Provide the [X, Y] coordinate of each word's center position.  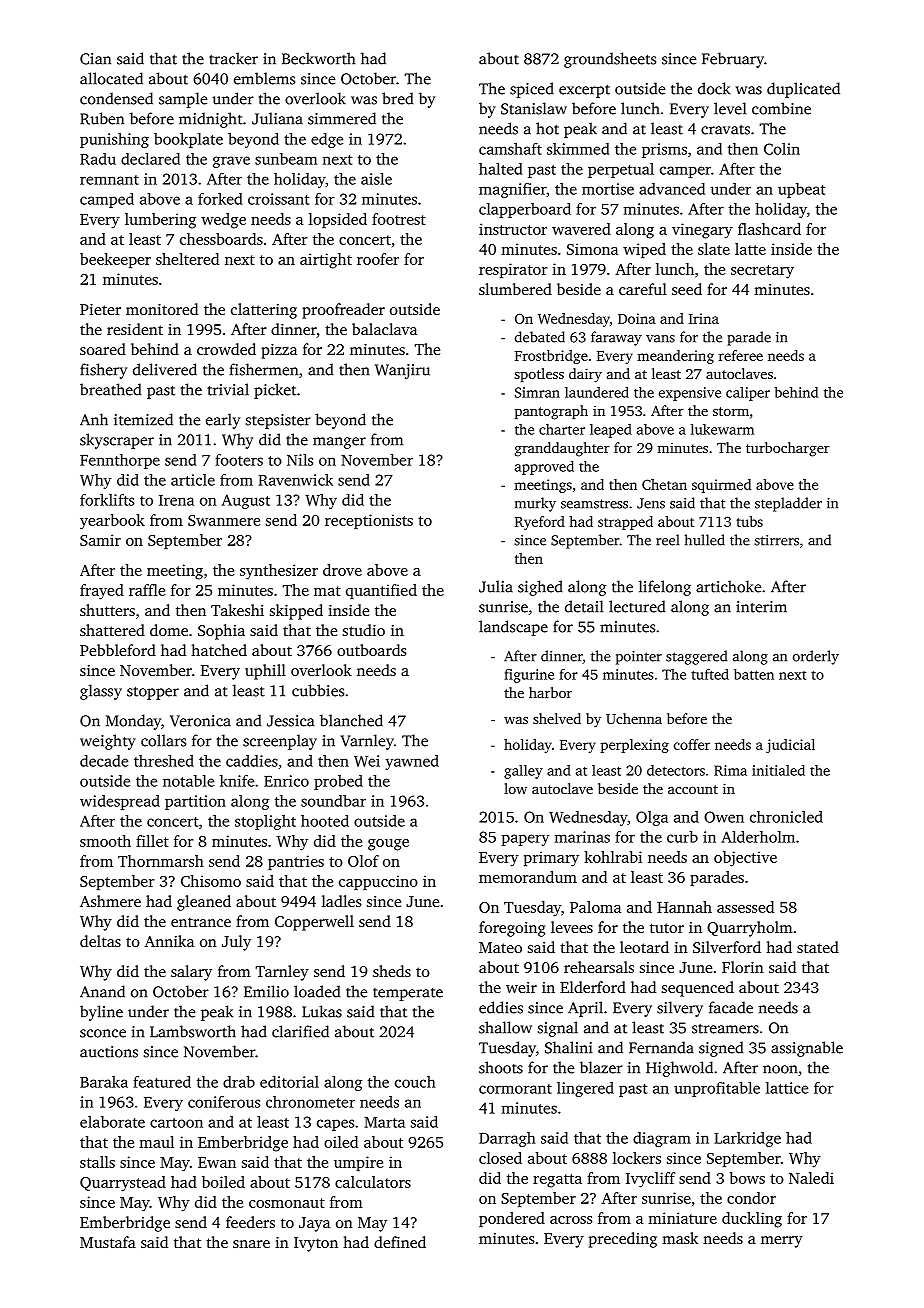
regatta [557, 1181]
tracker [233, 58]
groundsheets [610, 60]
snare [251, 1244]
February [733, 60]
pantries [296, 862]
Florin [743, 967]
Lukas [322, 1011]
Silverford [727, 947]
